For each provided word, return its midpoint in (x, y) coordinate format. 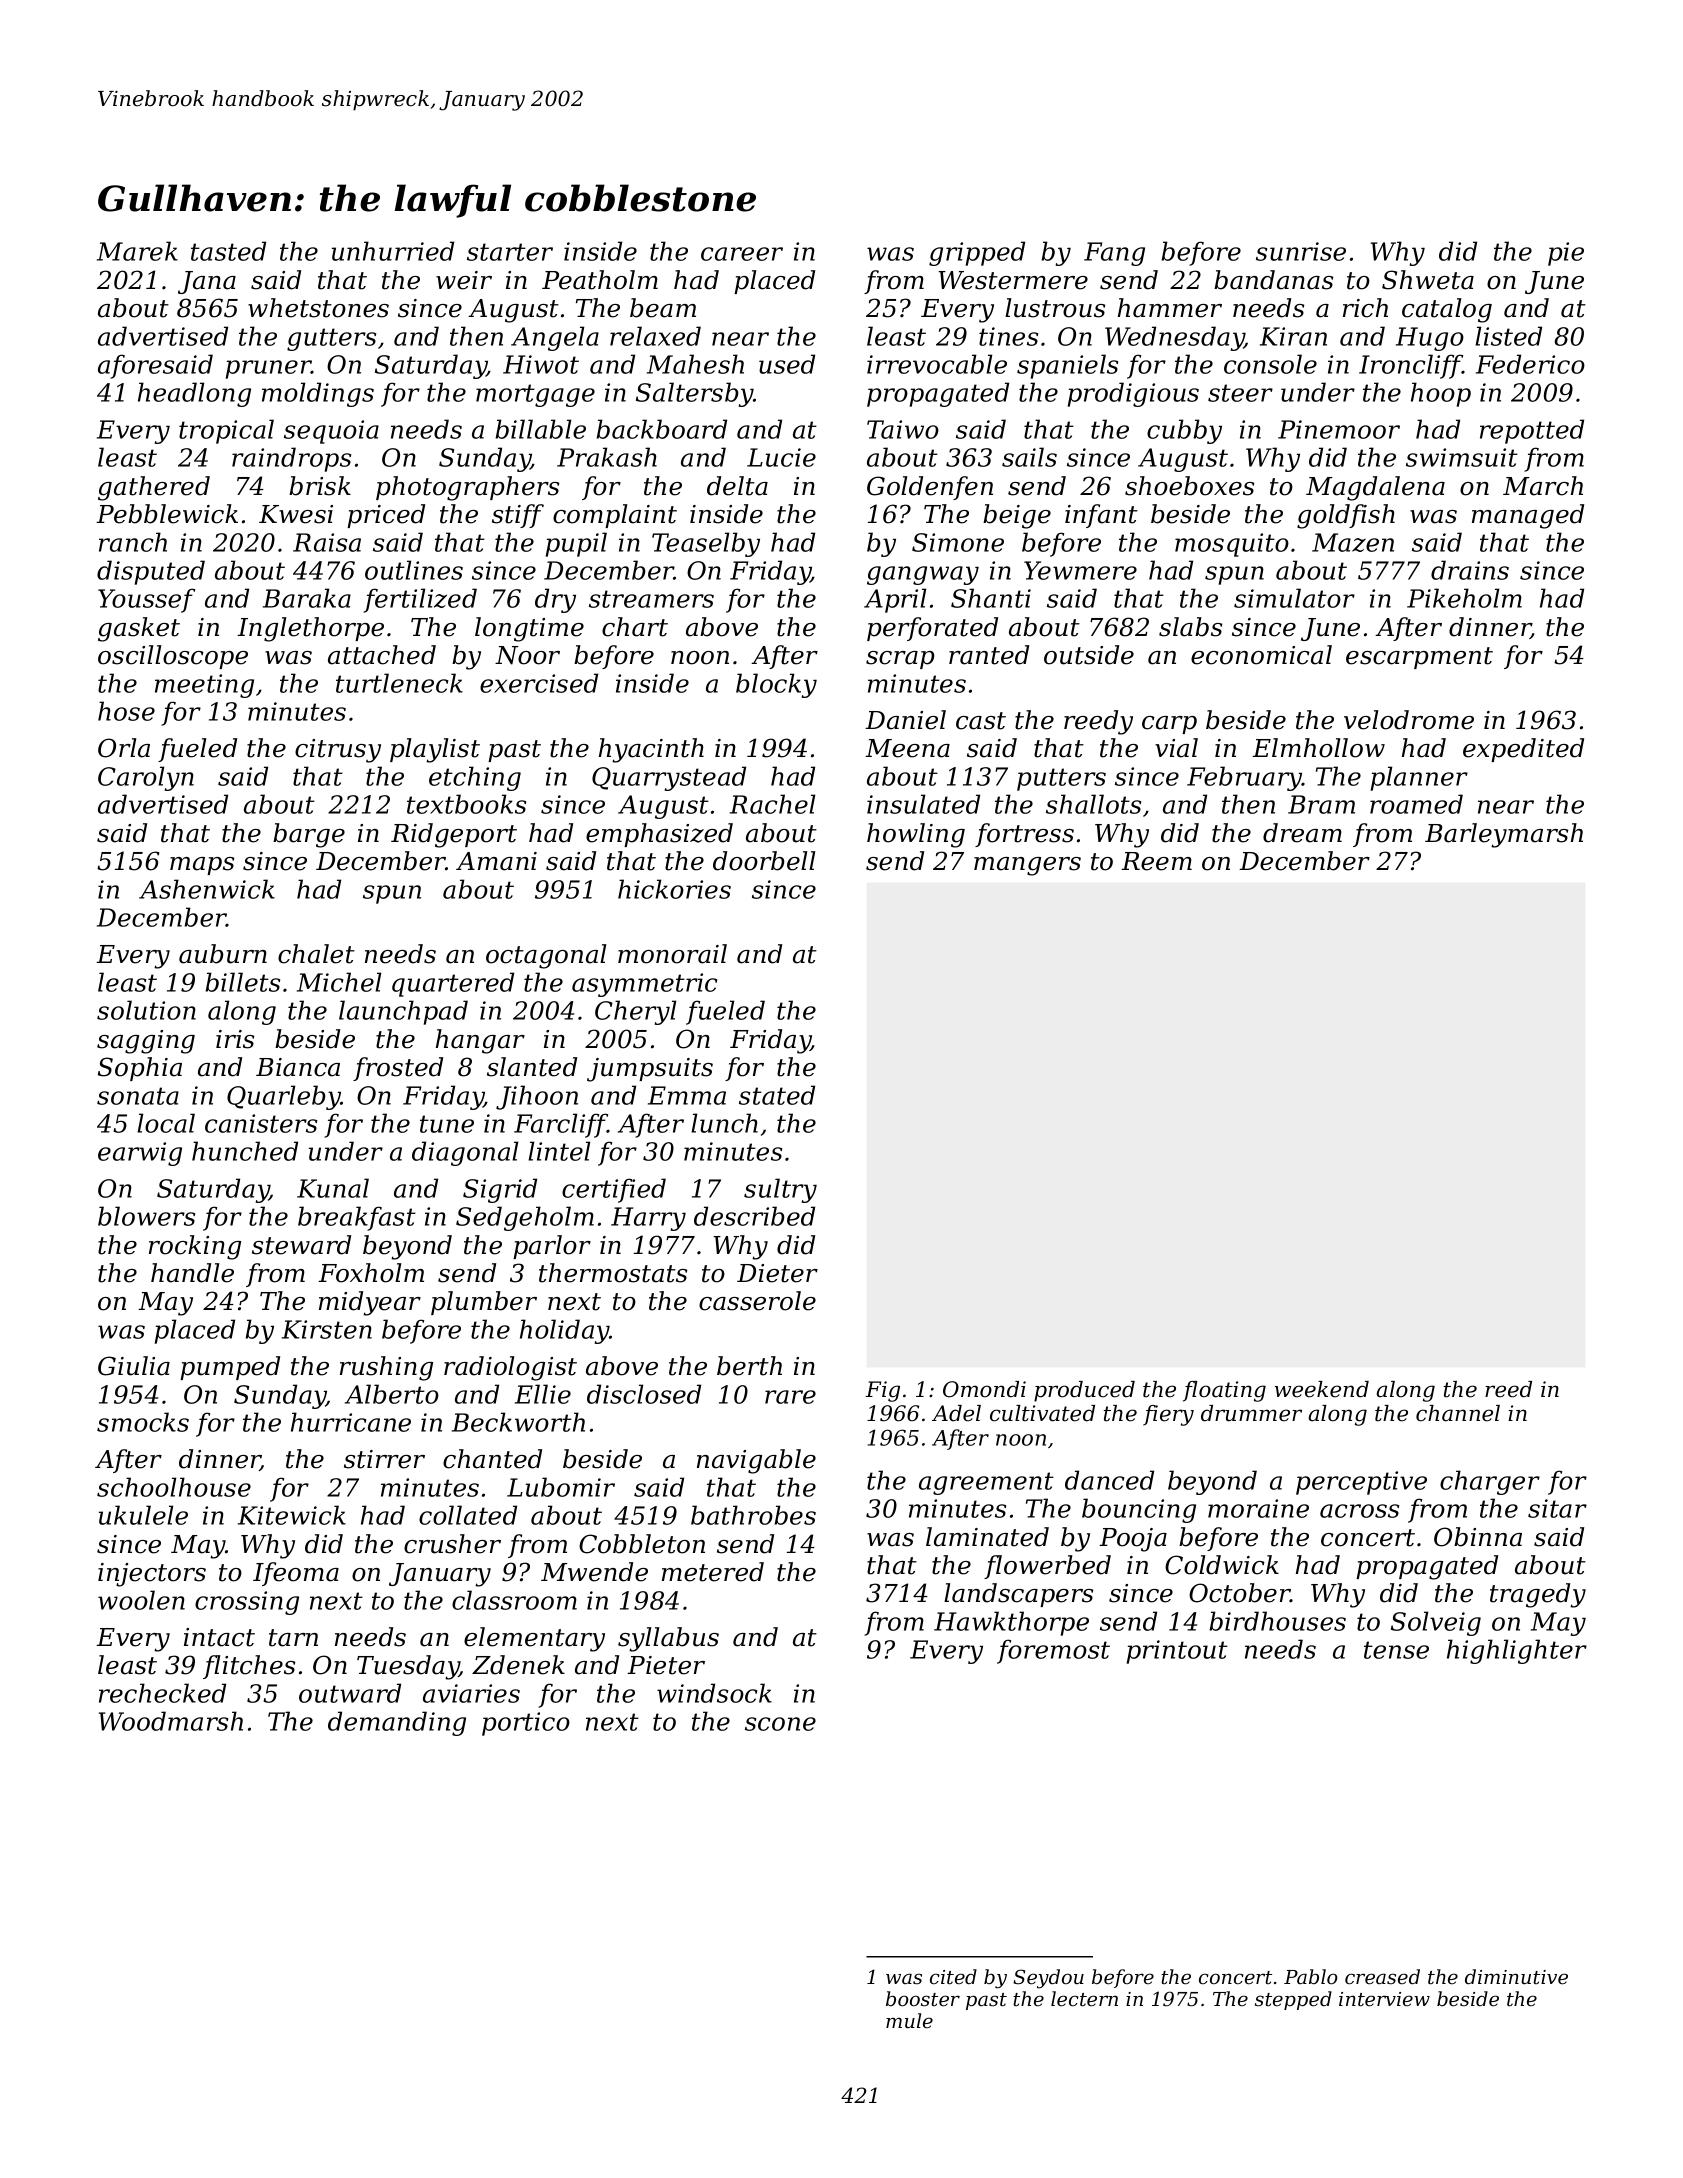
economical (1261, 655)
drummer (1251, 1413)
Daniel (905, 720)
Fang (1114, 254)
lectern (1084, 1999)
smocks (143, 1422)
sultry (780, 1190)
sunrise (1301, 251)
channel (1458, 1413)
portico (526, 1724)
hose (126, 711)
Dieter (777, 1273)
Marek (137, 251)
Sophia (140, 1069)
